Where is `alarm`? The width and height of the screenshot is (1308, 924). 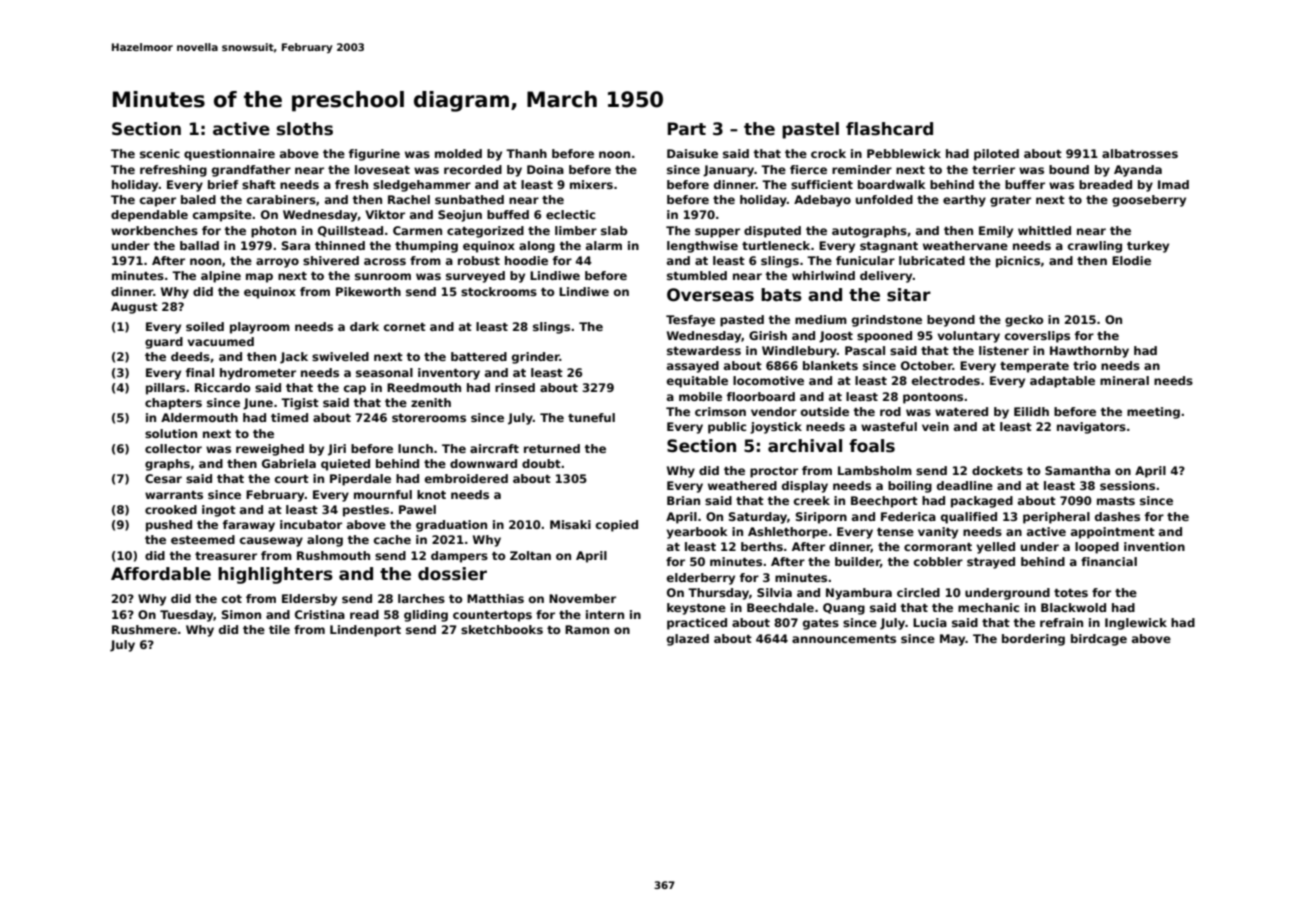 alarm is located at coordinates (604, 245).
